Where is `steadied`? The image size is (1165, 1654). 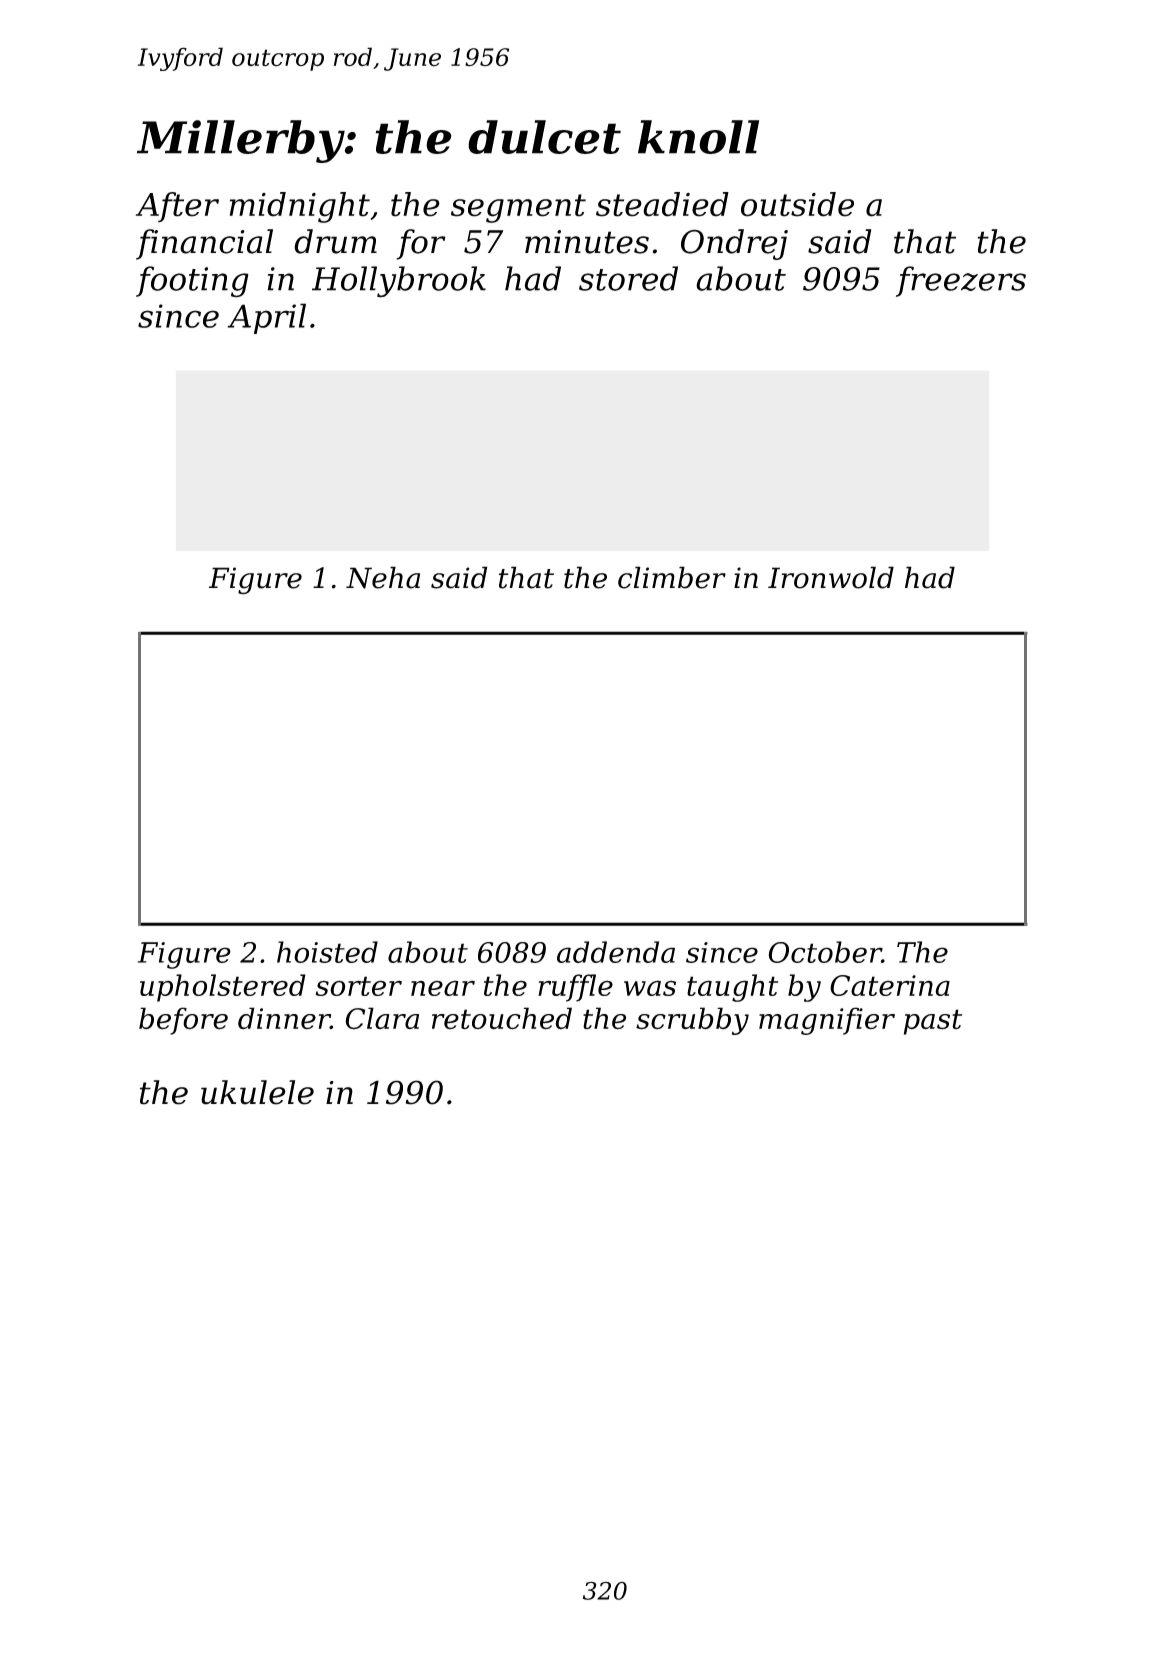
steadied is located at coordinates (662, 204).
